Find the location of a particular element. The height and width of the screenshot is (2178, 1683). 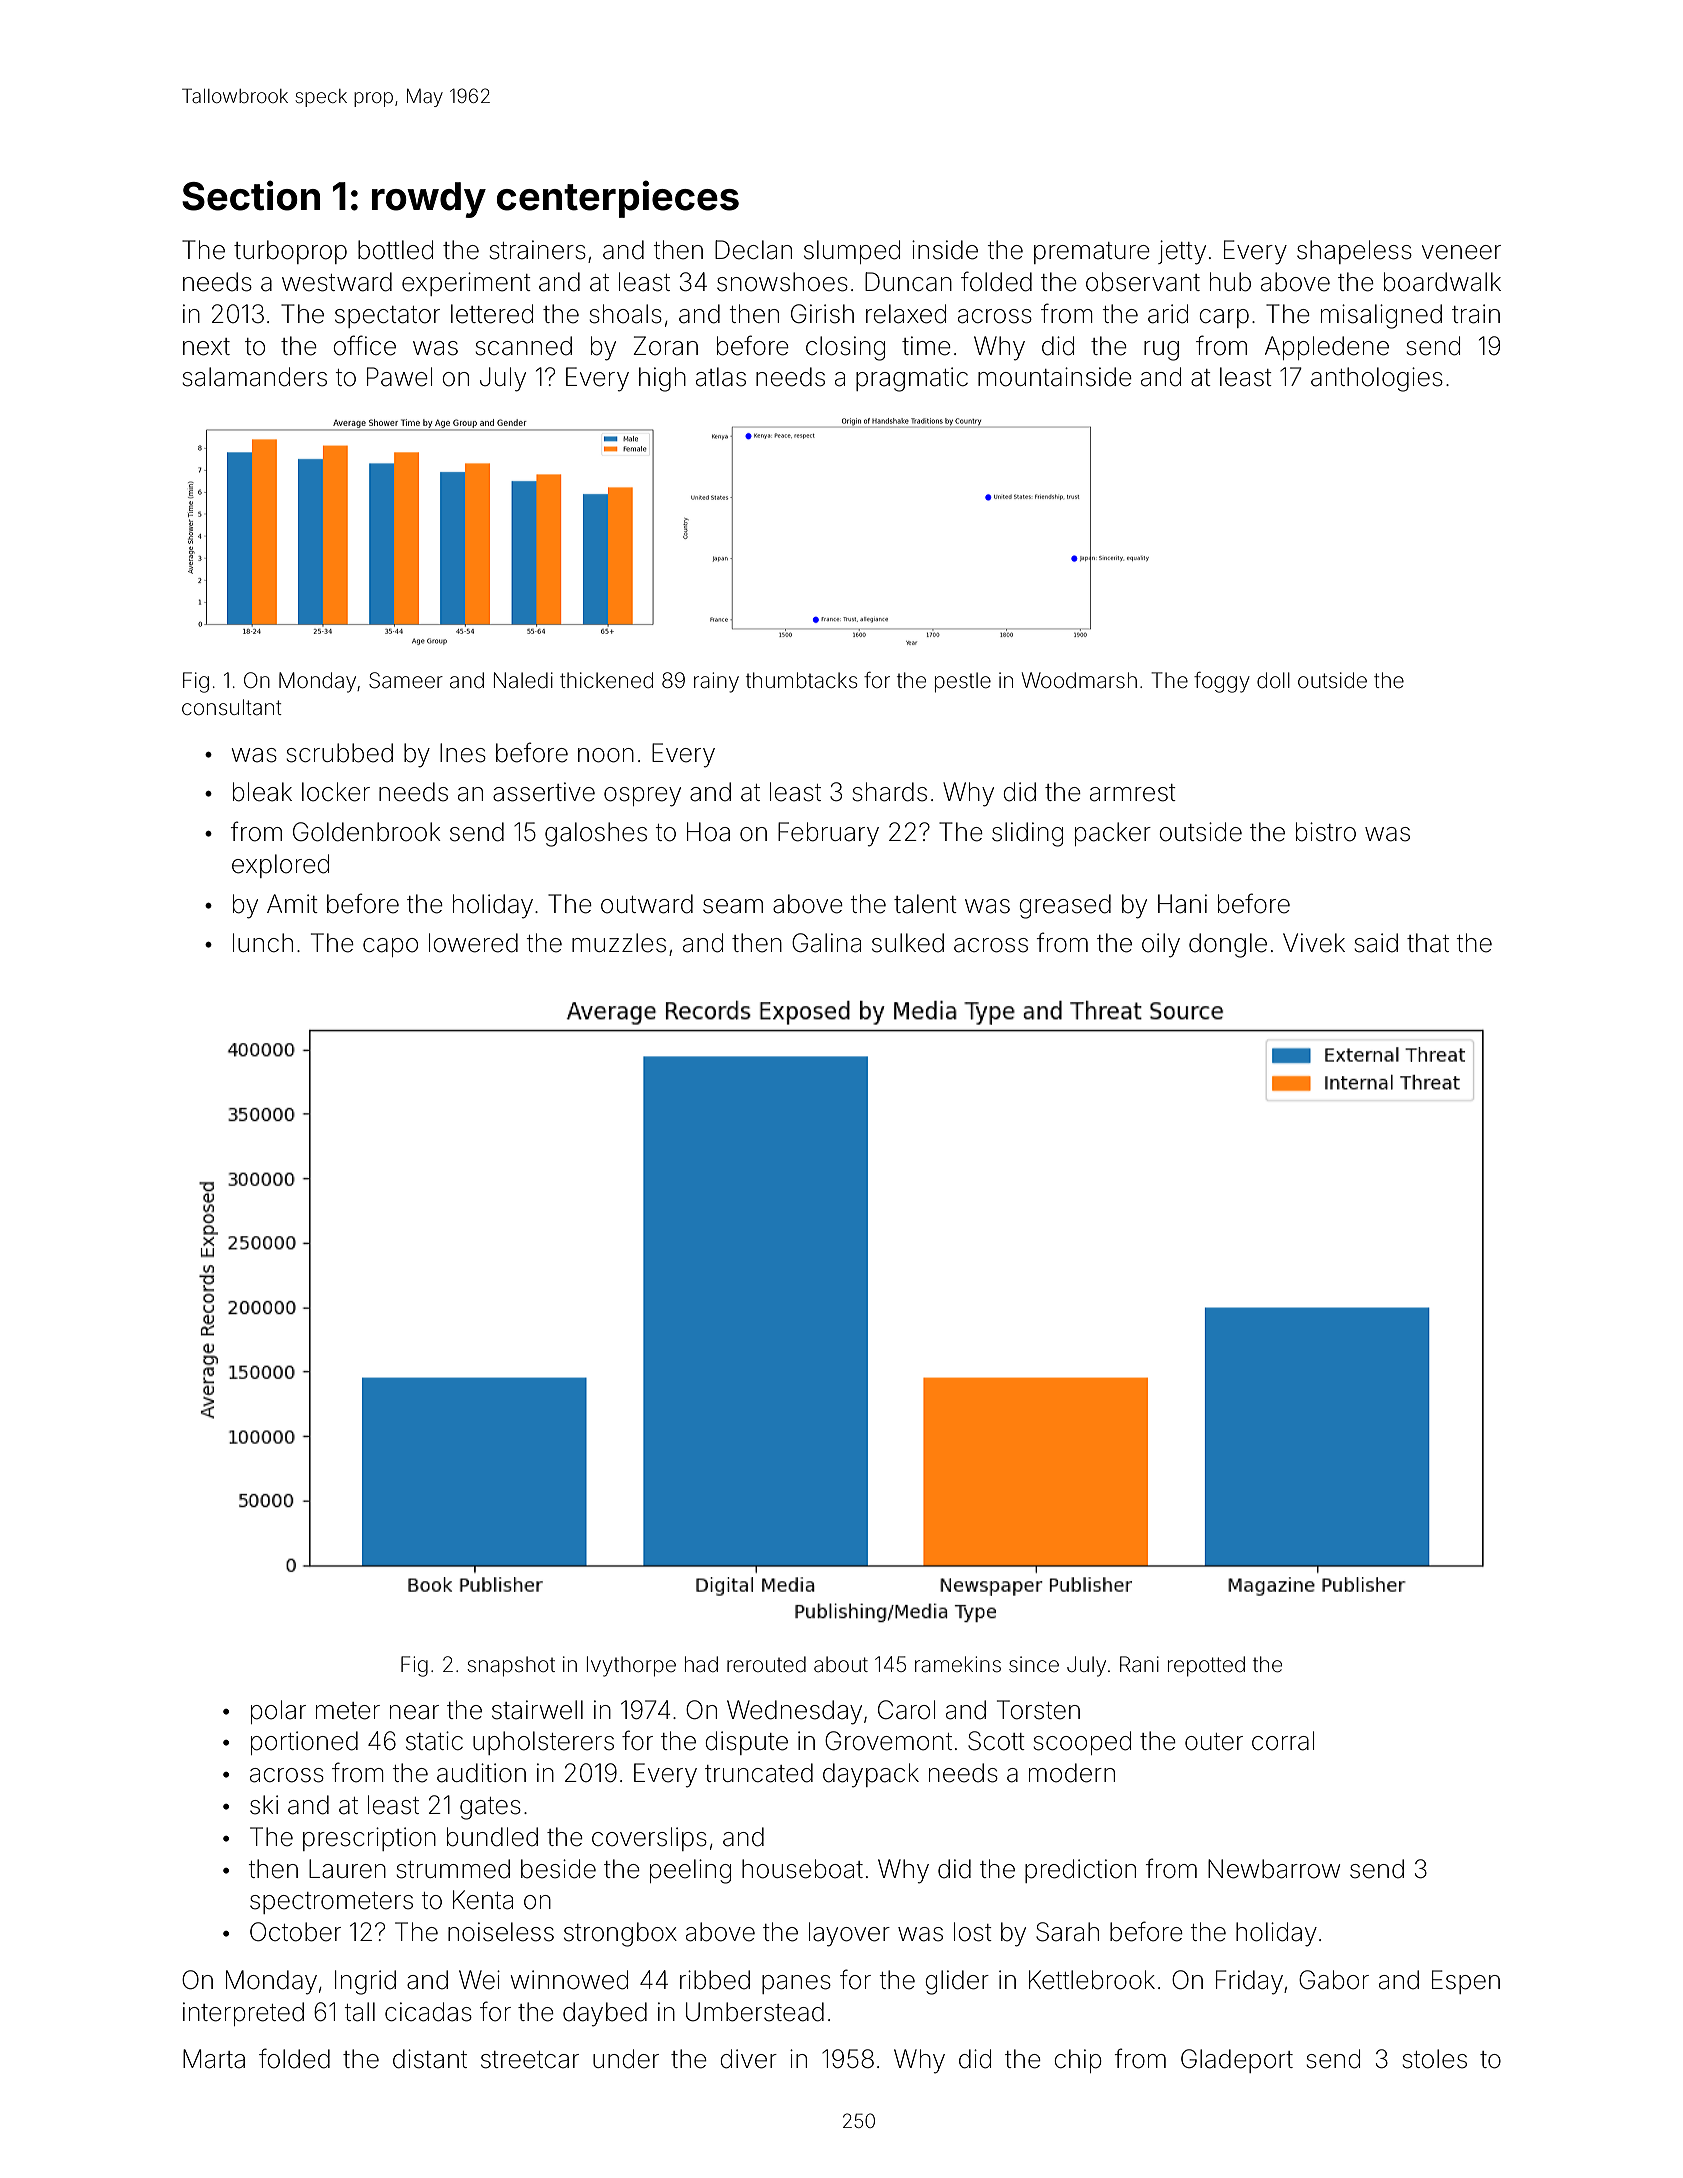

glider is located at coordinates (957, 1982).
